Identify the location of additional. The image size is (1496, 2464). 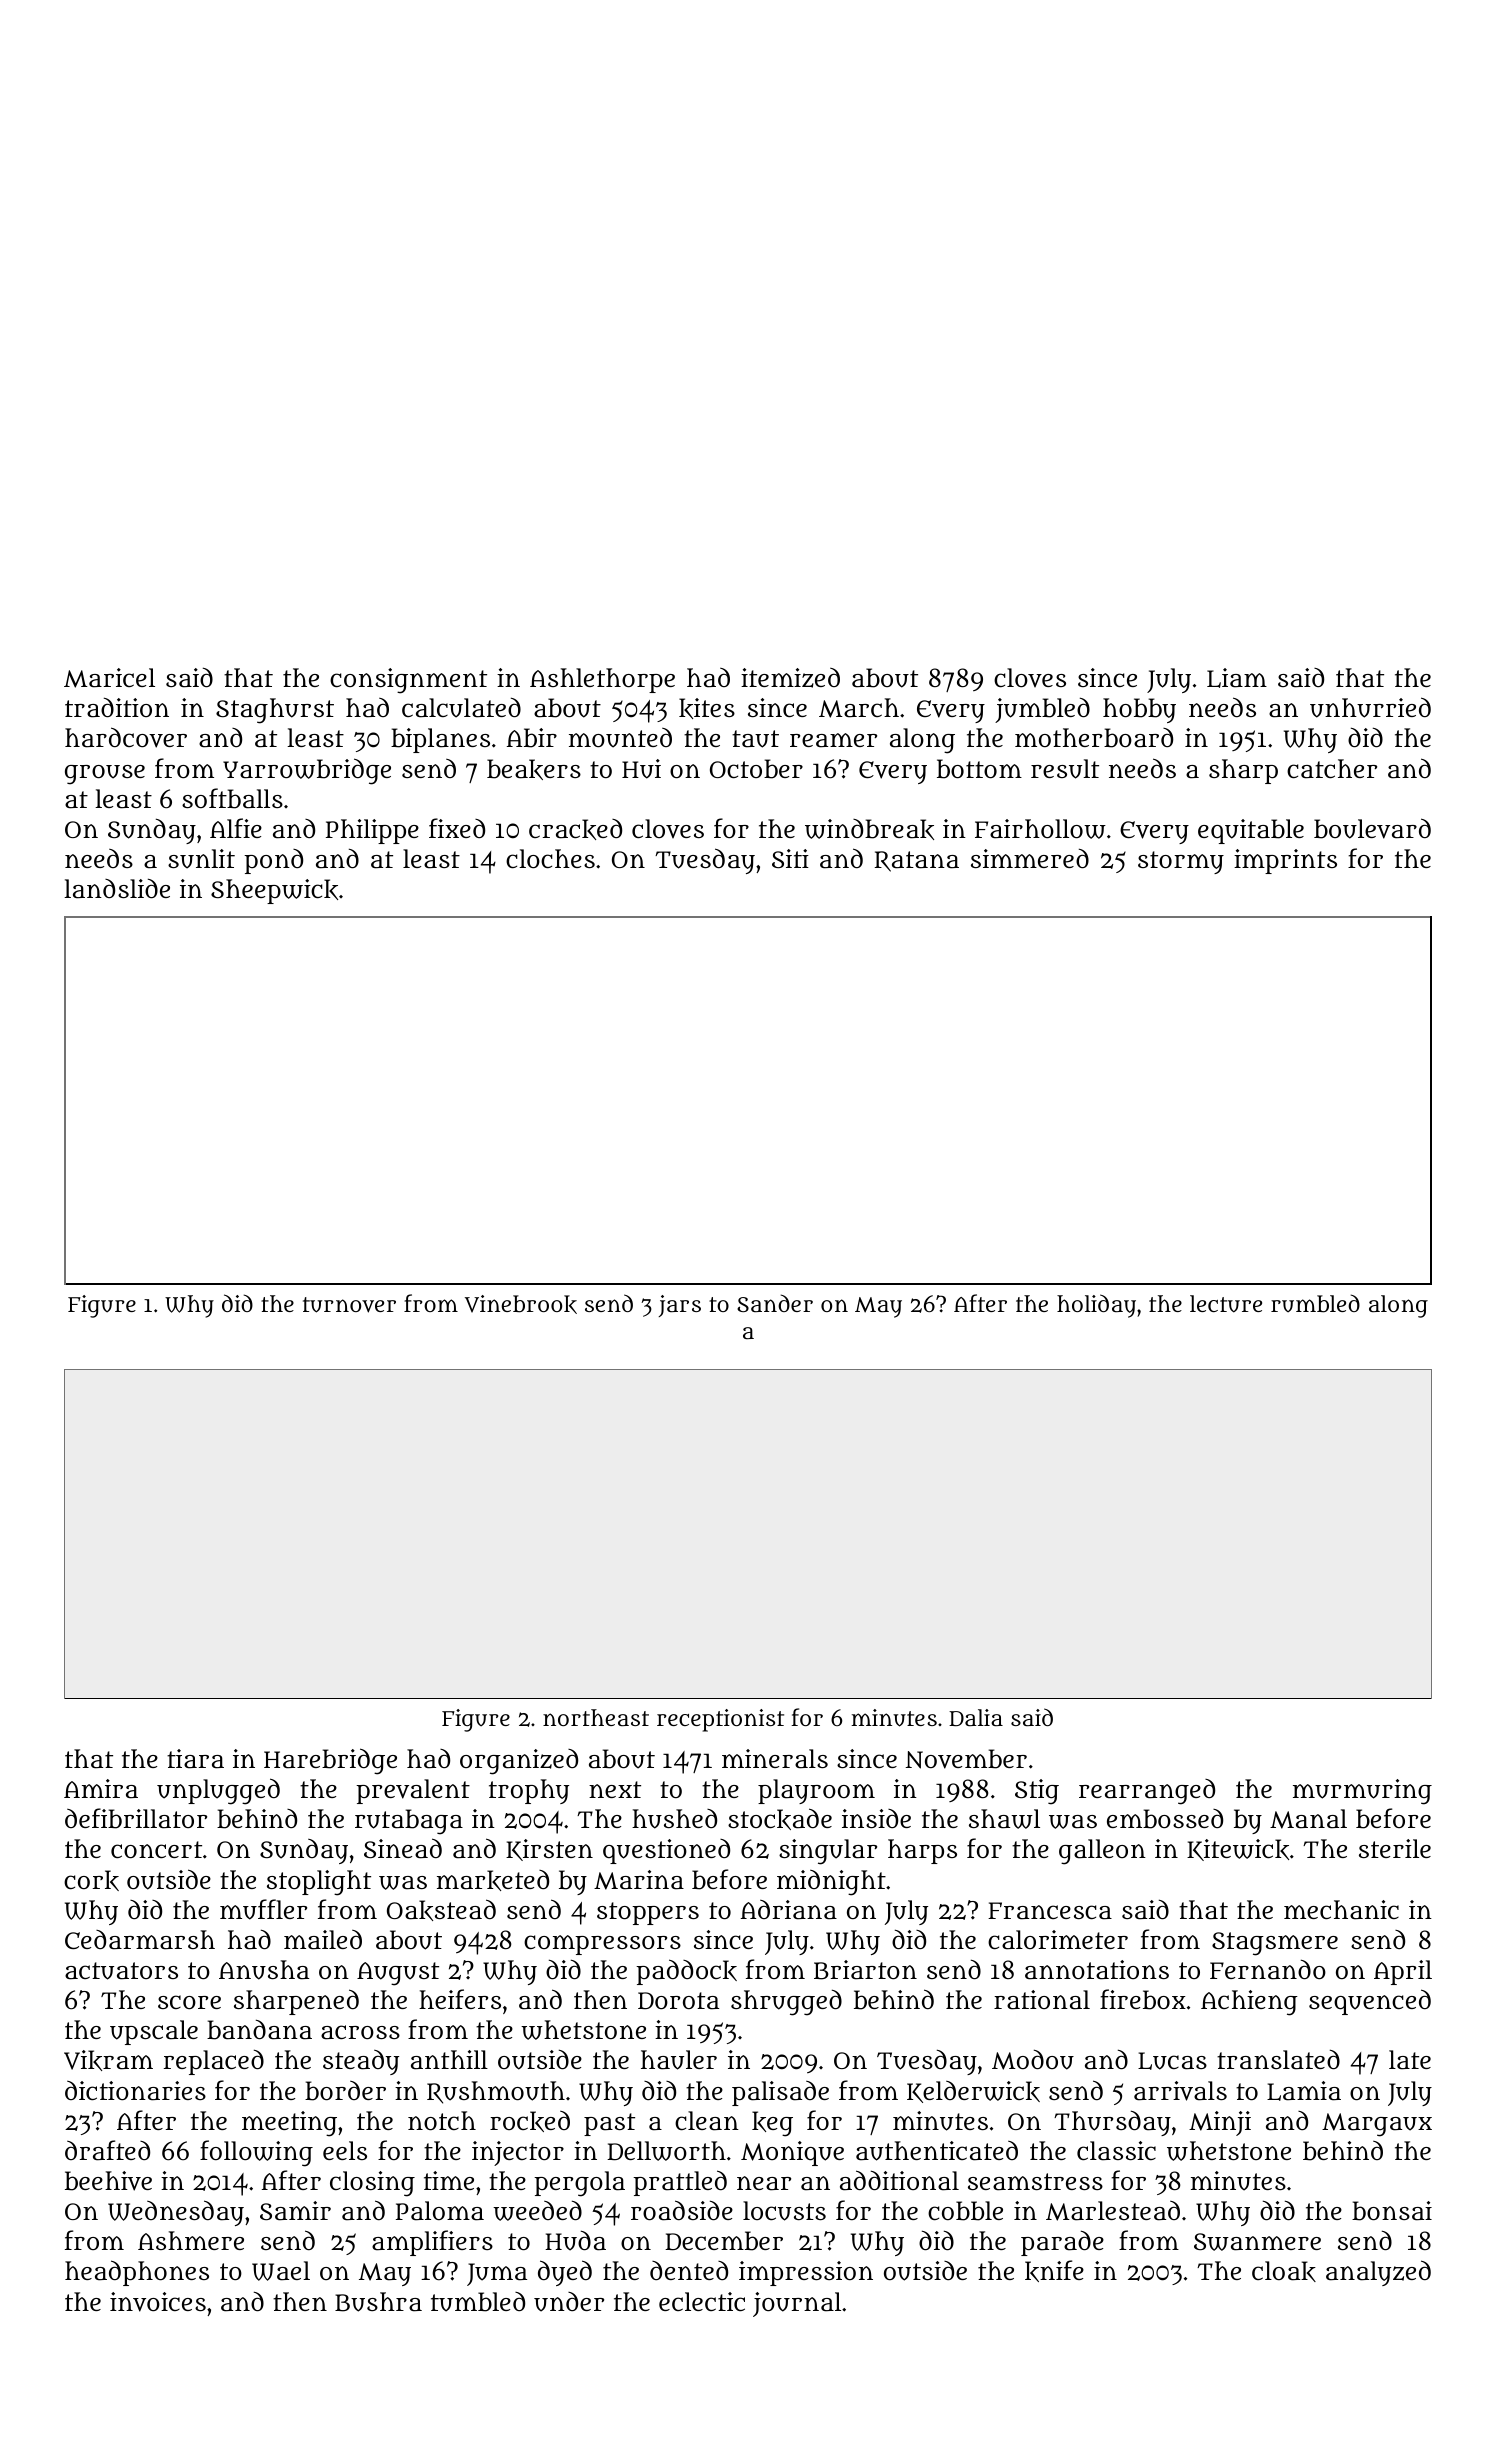
(899, 2180).
